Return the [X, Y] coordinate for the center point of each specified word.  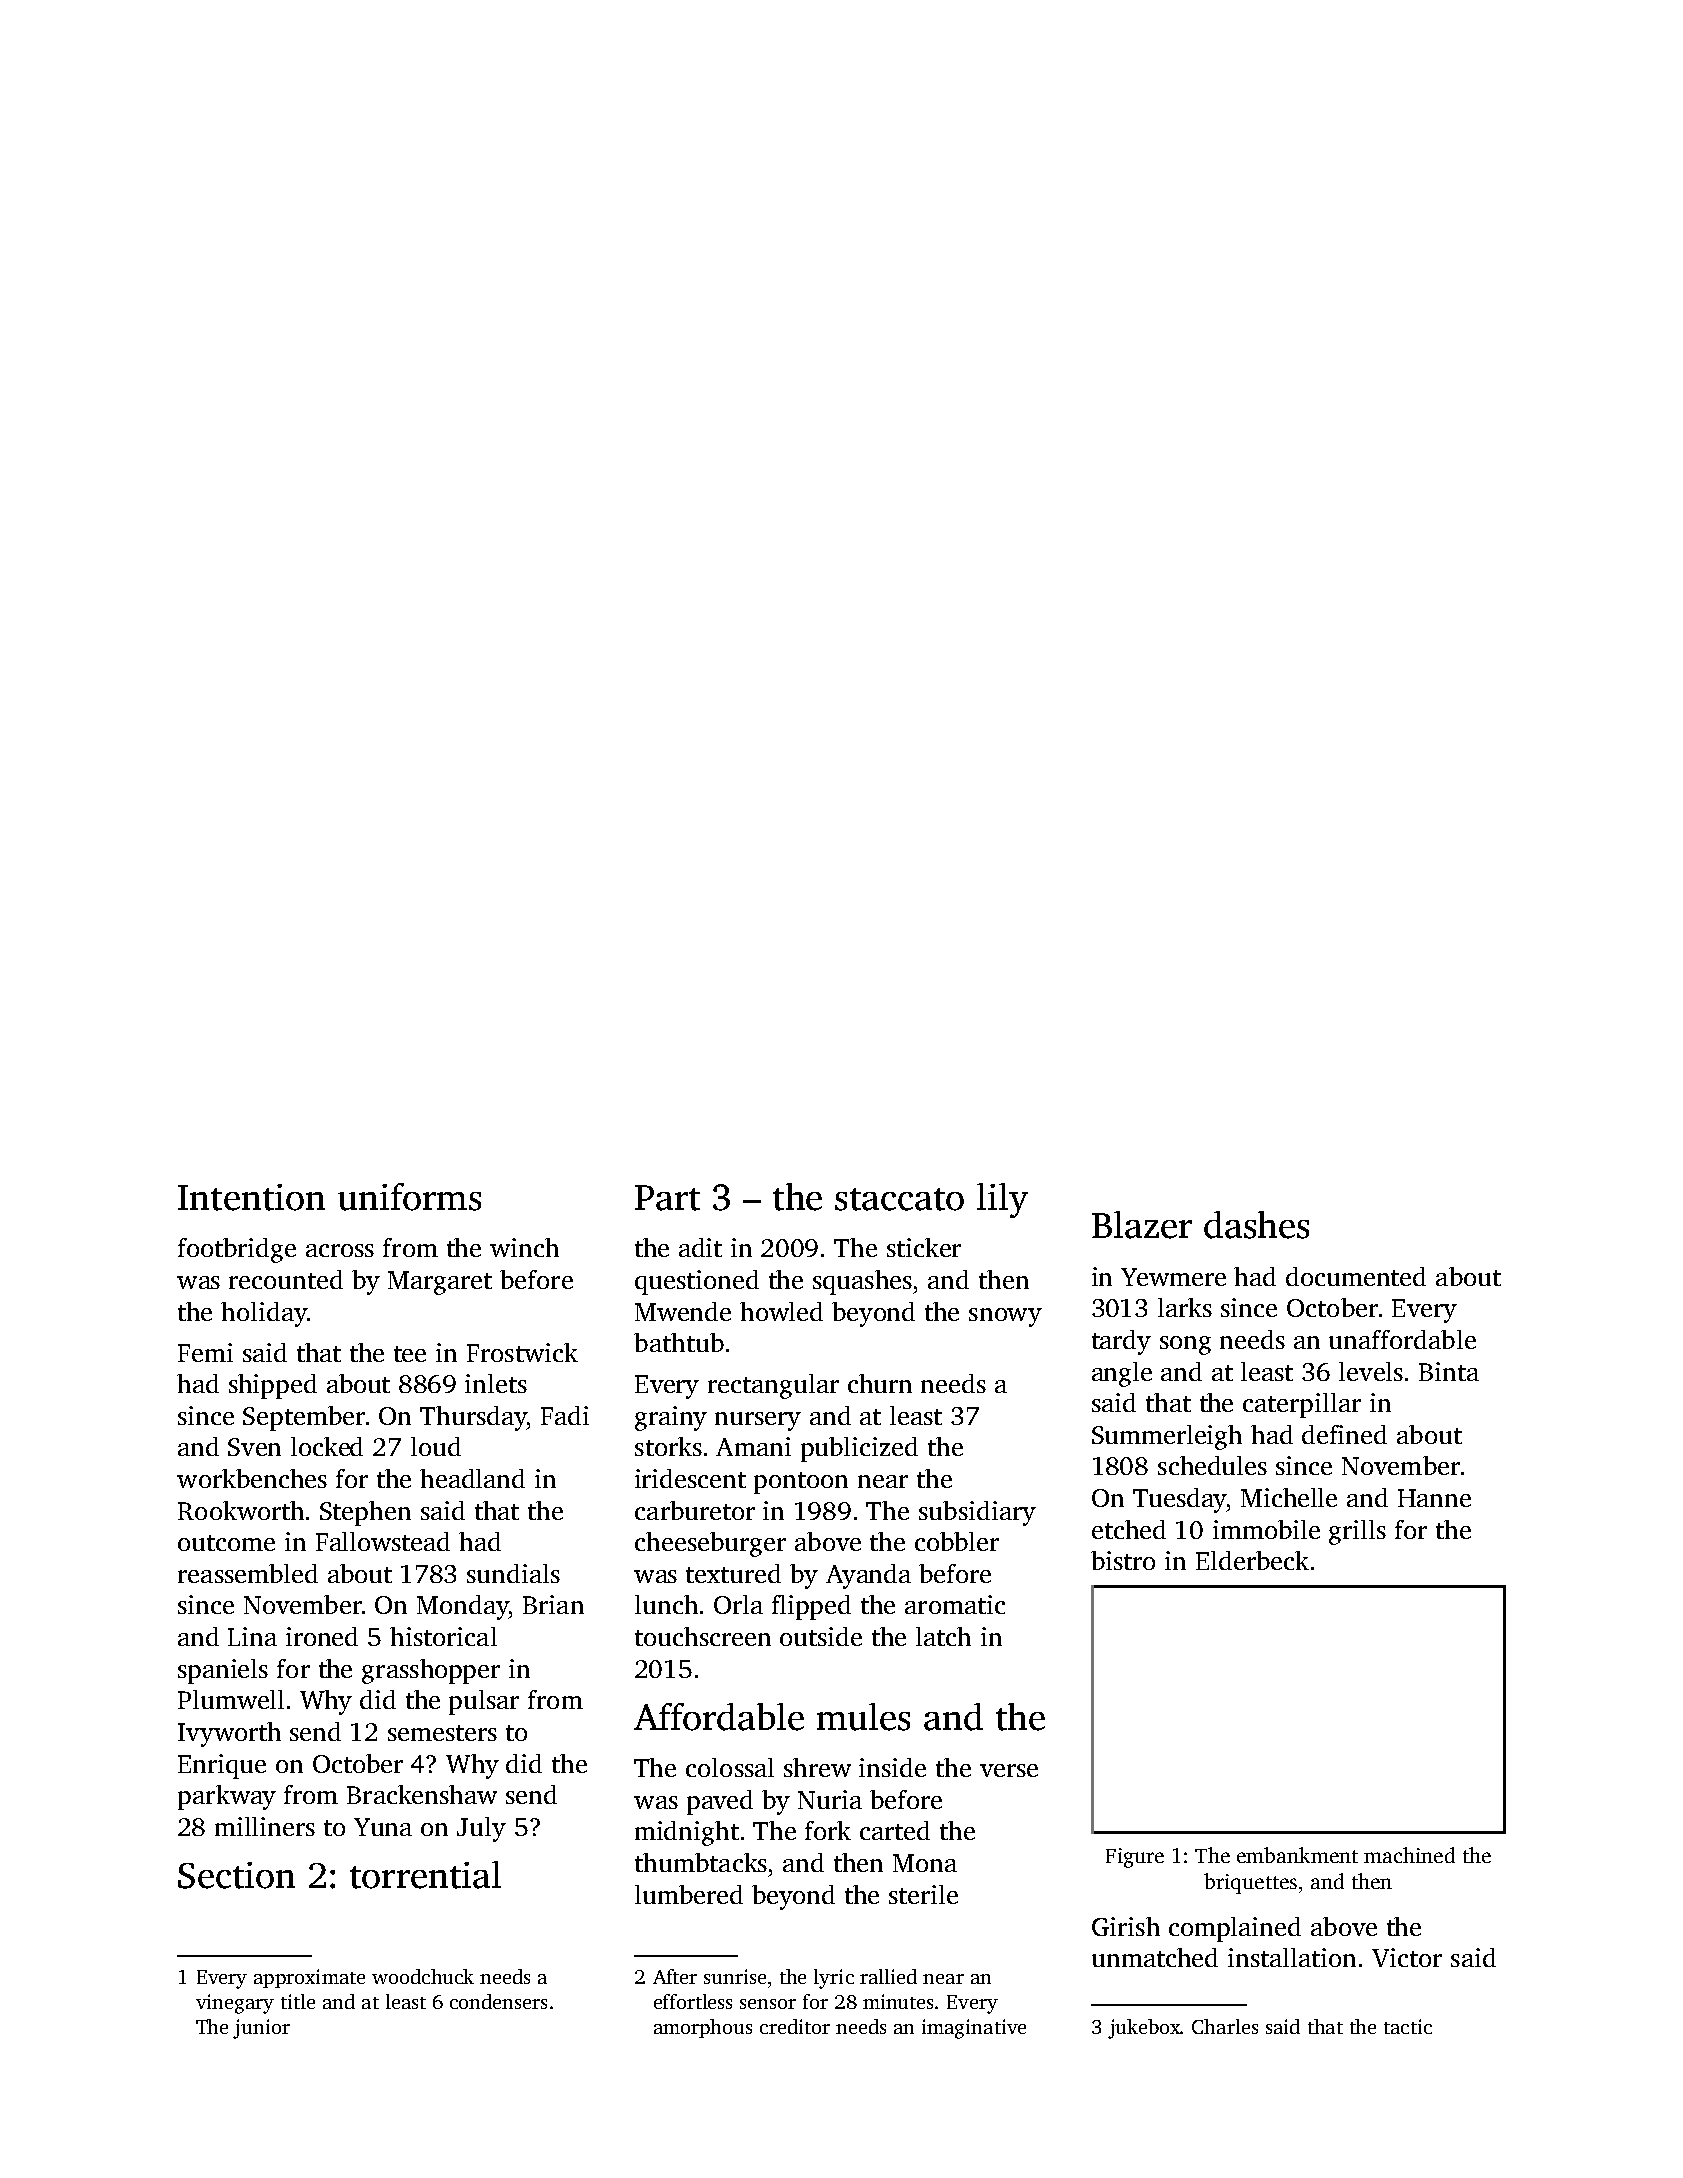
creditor [795, 2026]
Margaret [440, 1283]
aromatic [955, 1604]
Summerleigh [1167, 1437]
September [304, 1418]
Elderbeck [1252, 1560]
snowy [1005, 1317]
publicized [859, 1449]
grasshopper [431, 1671]
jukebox [1144, 2029]
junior [261, 2029]
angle [1122, 1374]
